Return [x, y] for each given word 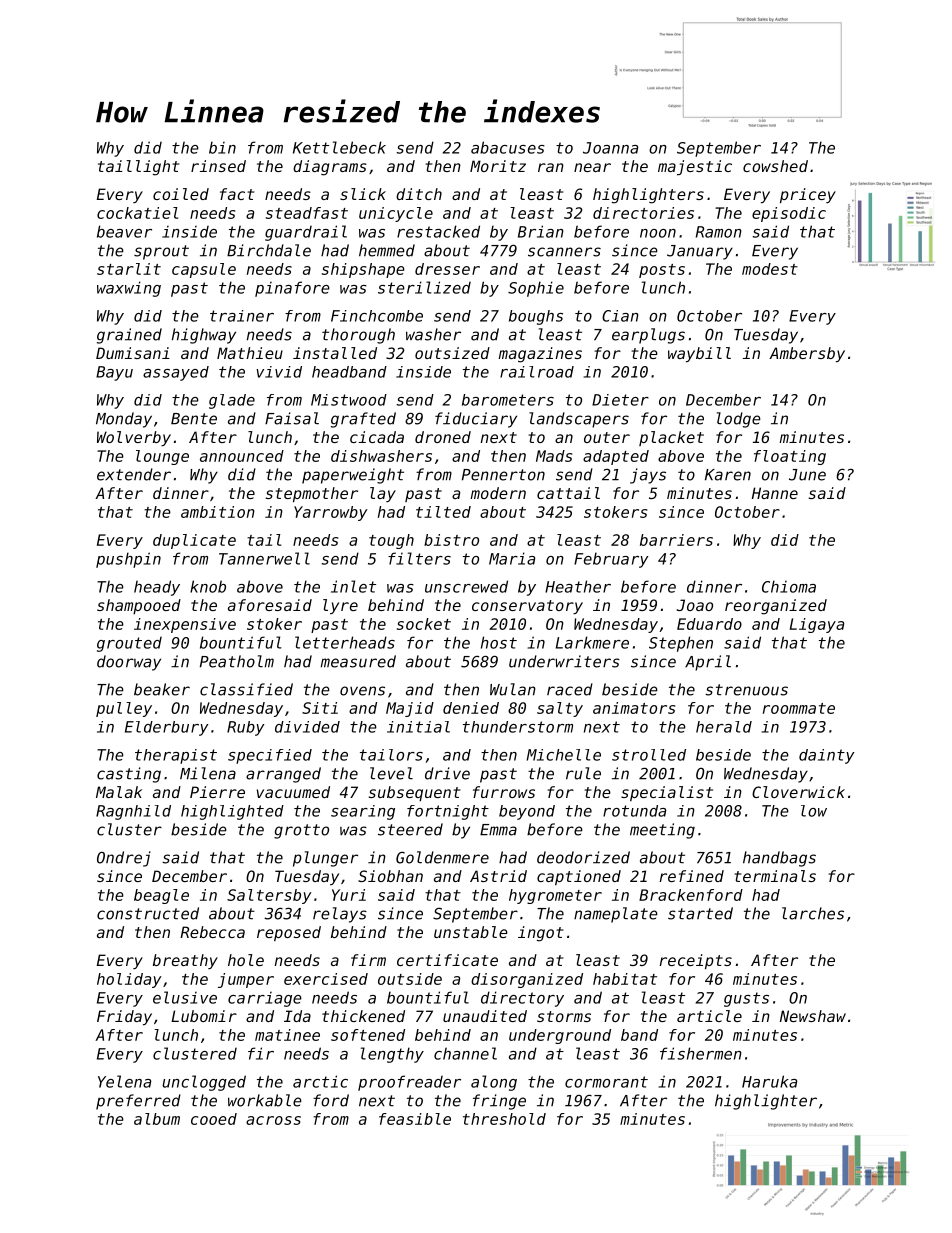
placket [671, 438]
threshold [504, 1119]
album [157, 1119]
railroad [537, 372]
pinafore [292, 289]
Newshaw [813, 1016]
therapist [176, 756]
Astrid [498, 876]
